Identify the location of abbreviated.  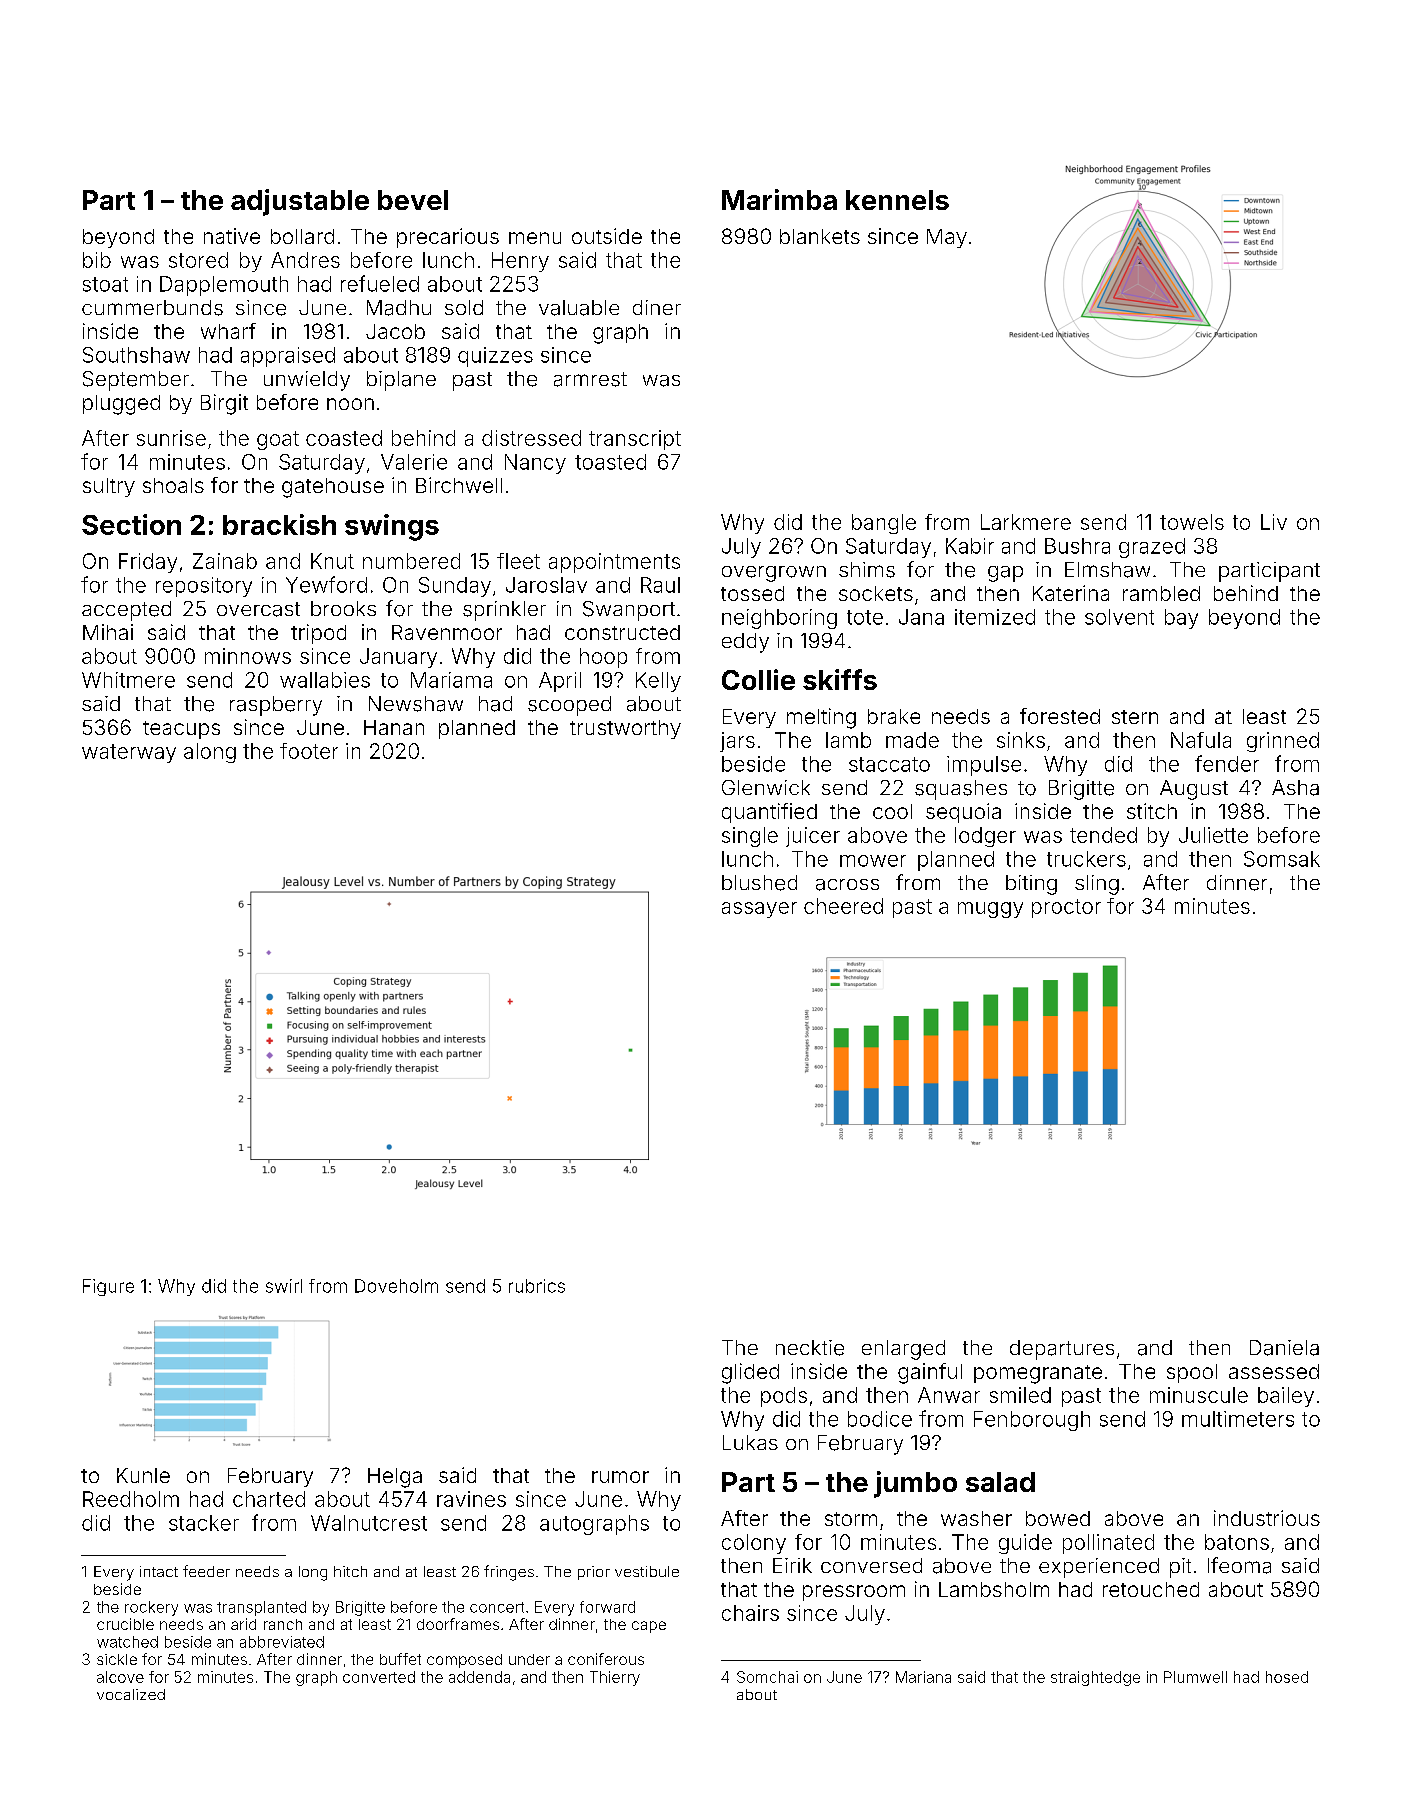
(282, 1642).
